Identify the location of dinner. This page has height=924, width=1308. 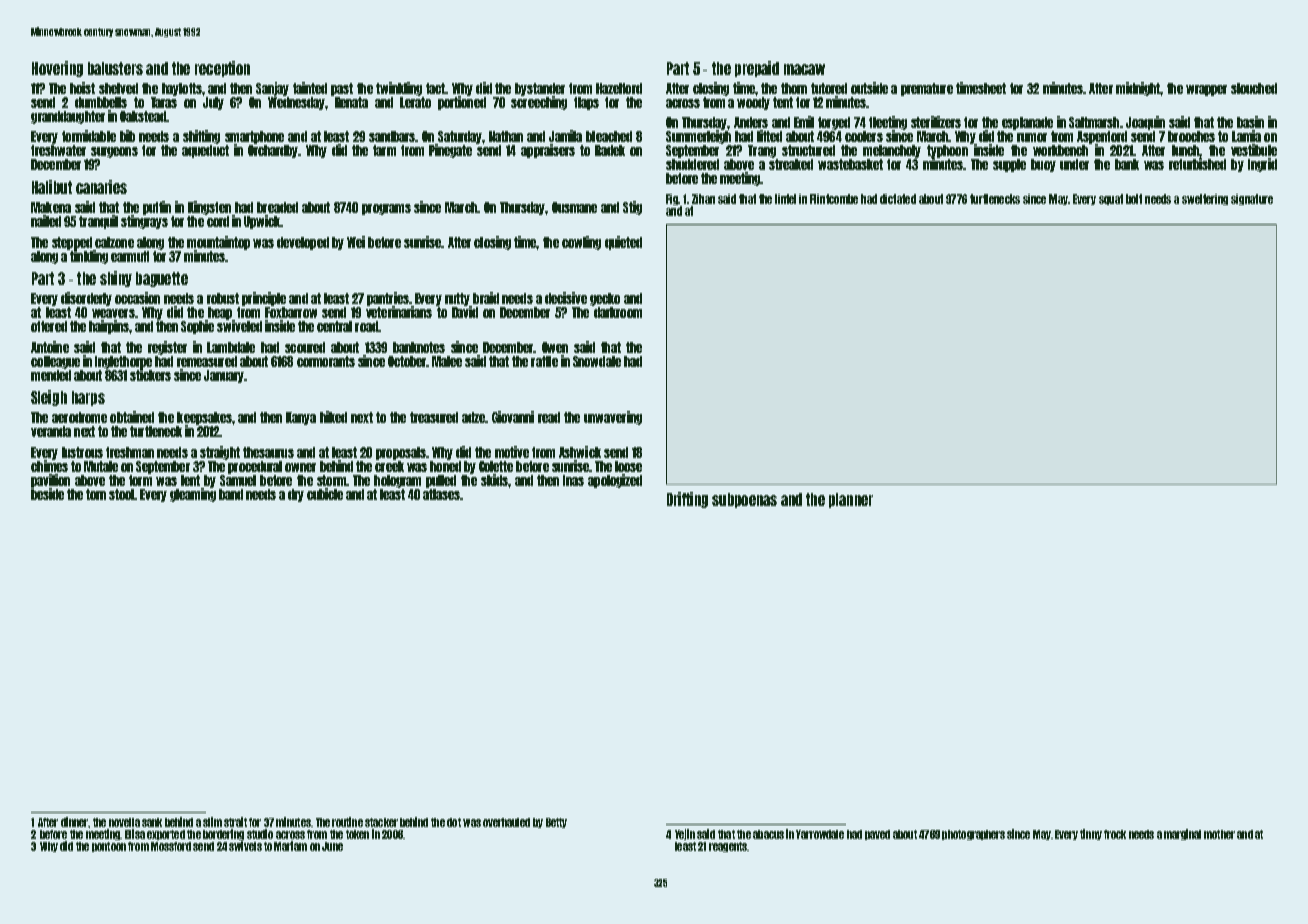
(74, 822).
